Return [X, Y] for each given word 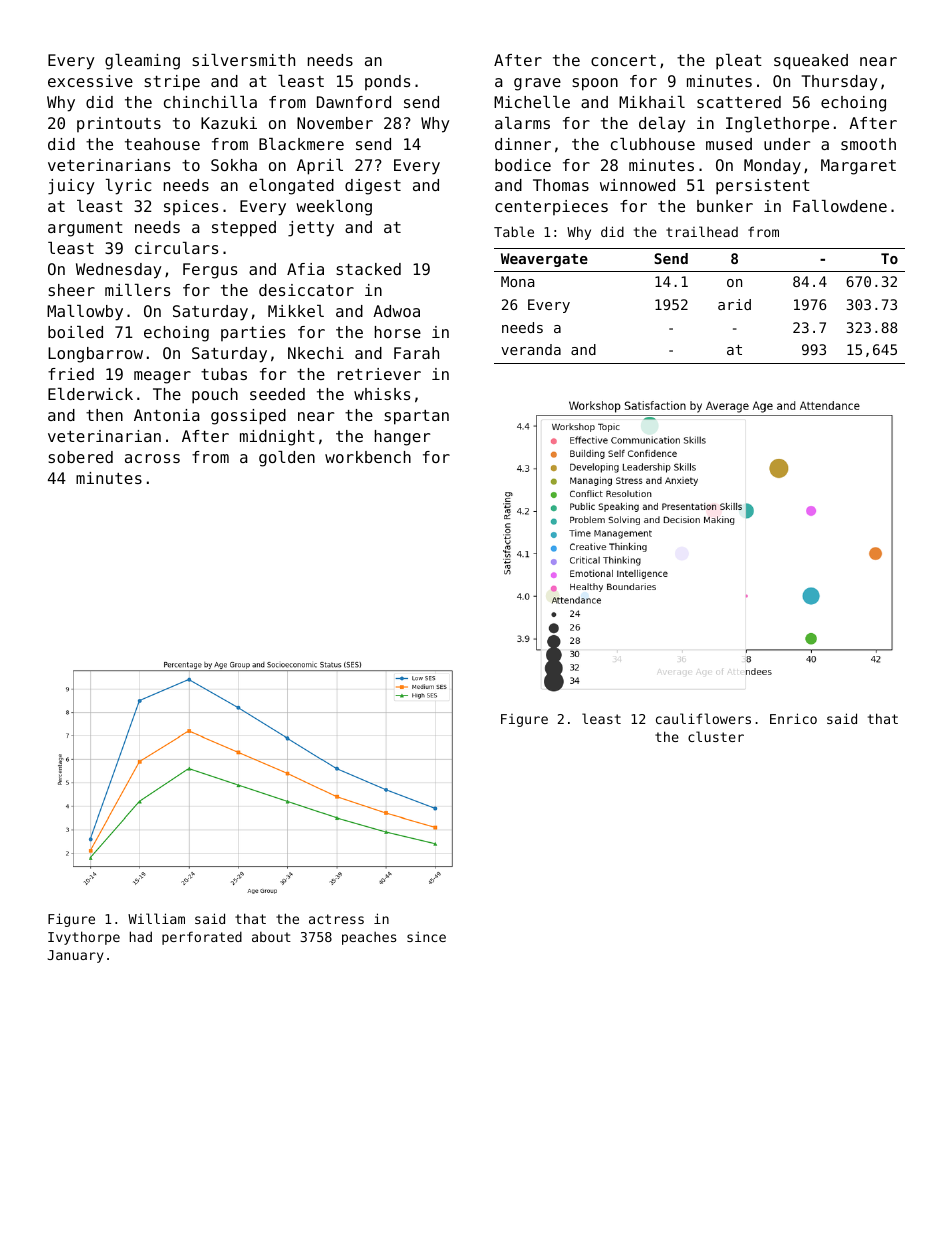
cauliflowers [703, 718]
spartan [417, 417]
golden [287, 459]
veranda [531, 349]
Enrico [793, 718]
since [426, 936]
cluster [716, 736]
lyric [129, 187]
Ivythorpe [84, 938]
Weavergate [544, 260]
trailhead [702, 231]
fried [71, 374]
